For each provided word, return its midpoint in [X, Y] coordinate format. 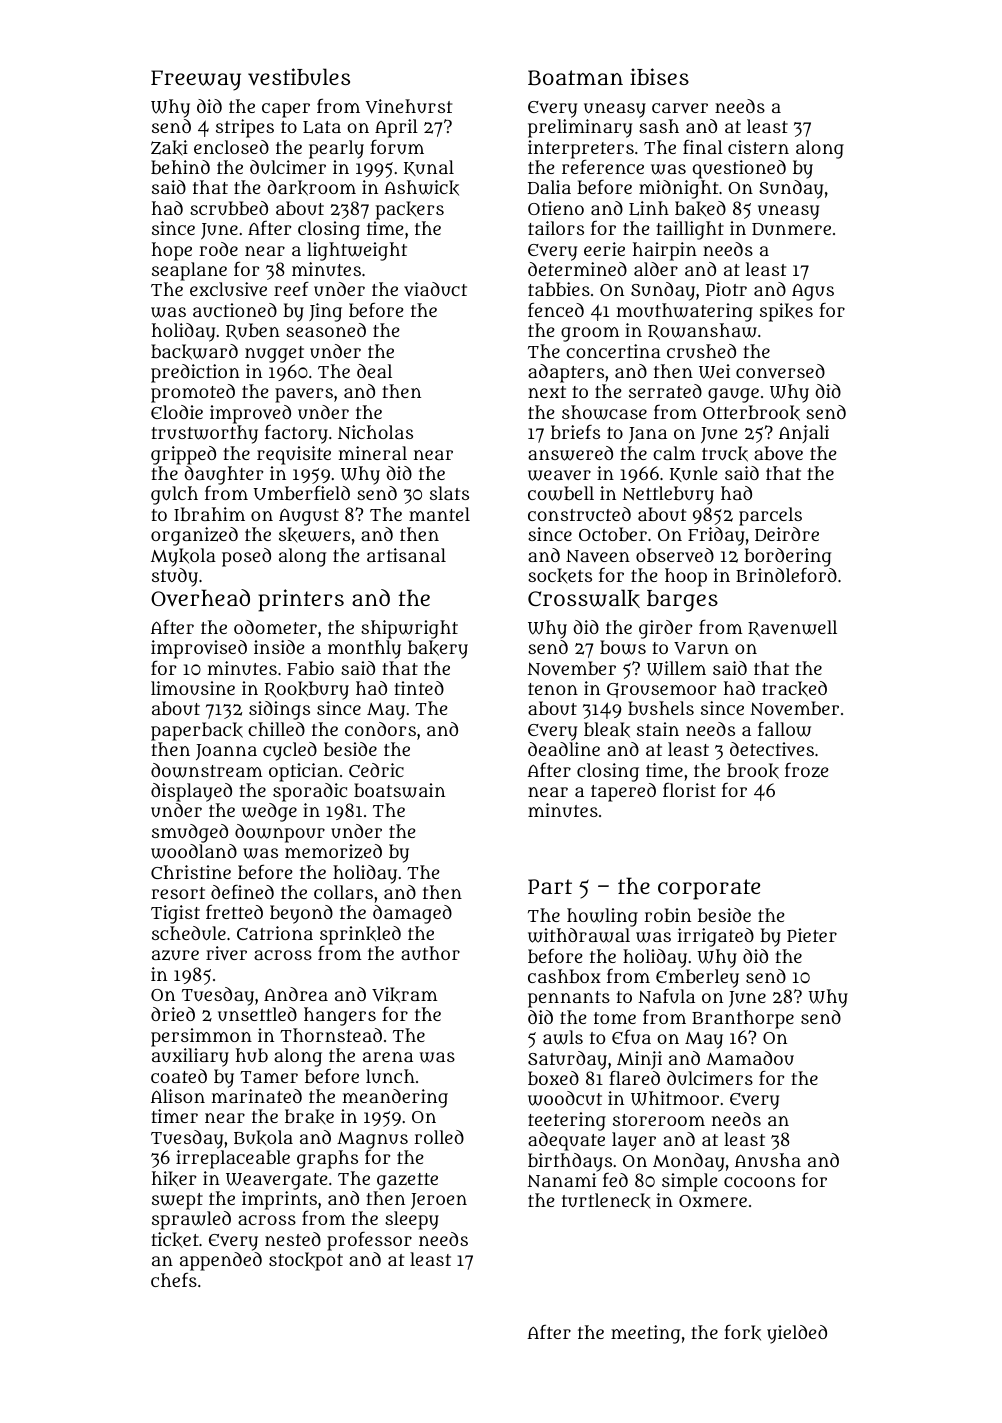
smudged [190, 833]
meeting [645, 1334]
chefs [174, 1280]
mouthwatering [685, 312]
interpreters [581, 149]
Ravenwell [792, 628]
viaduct [435, 289]
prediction [195, 373]
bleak [607, 730]
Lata [322, 127]
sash [659, 126]
